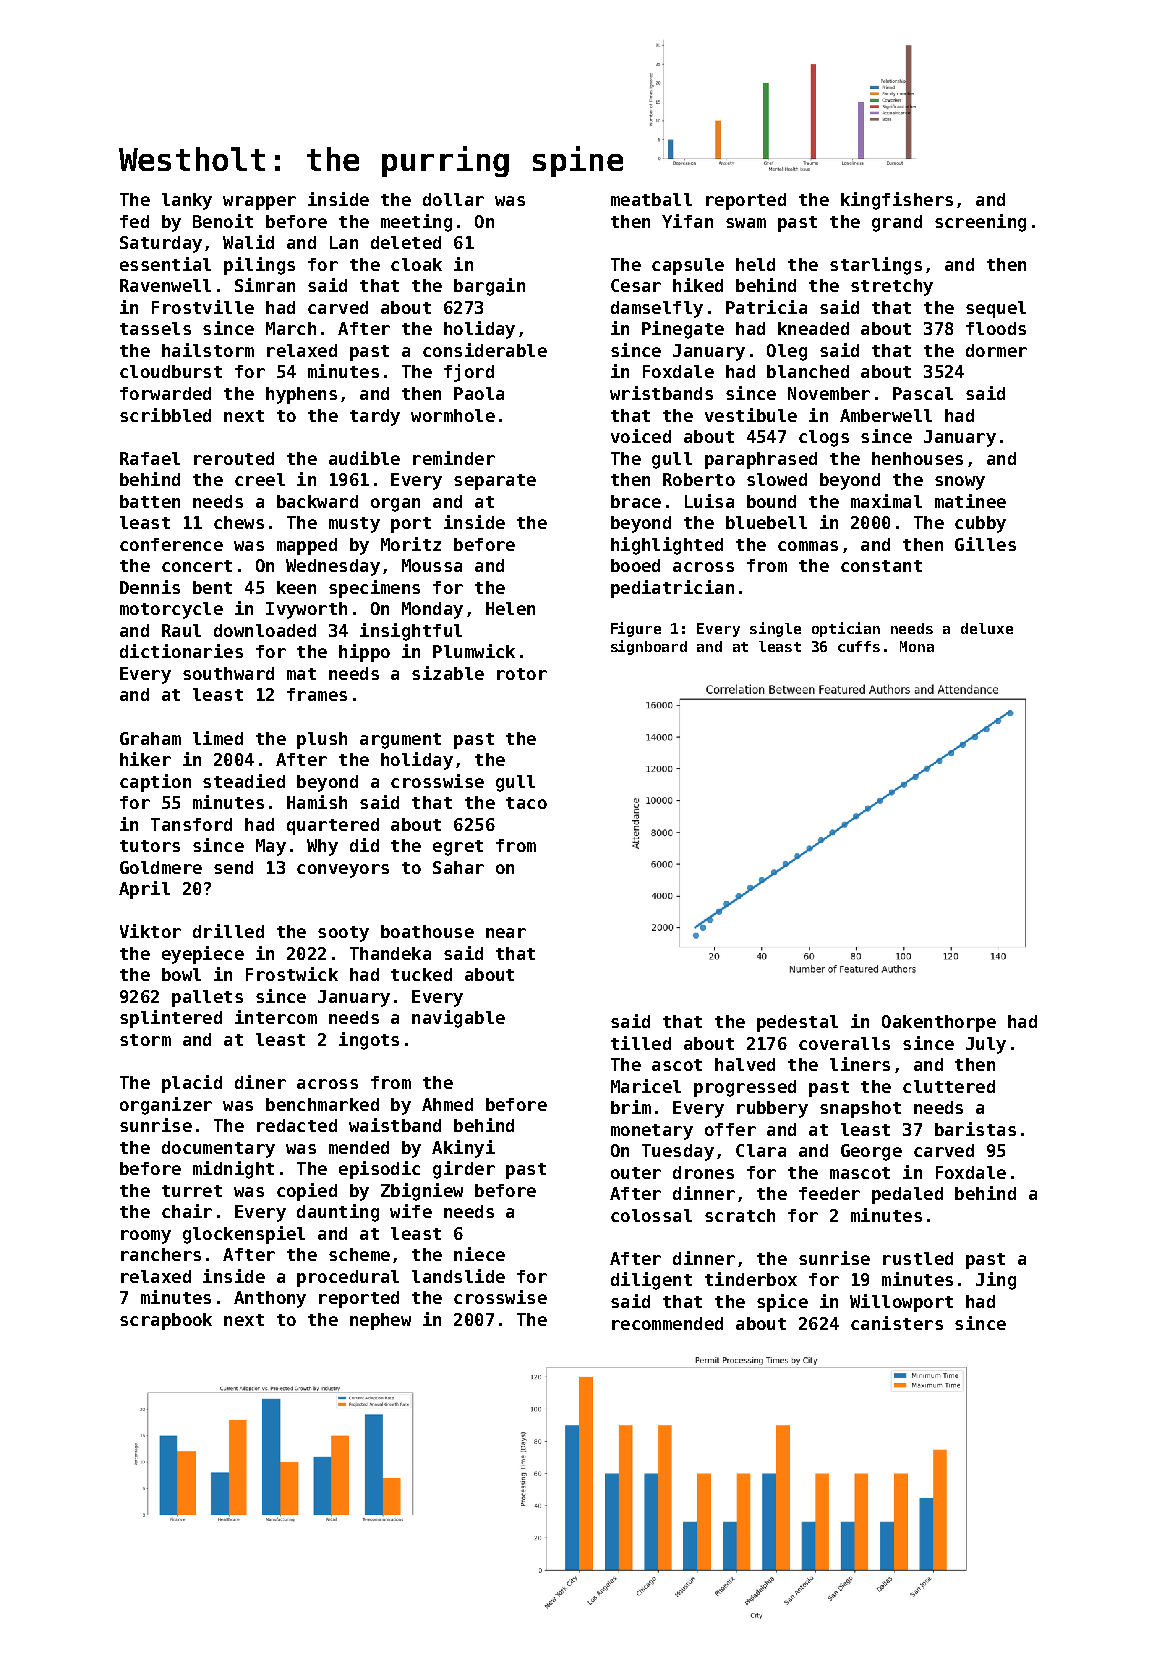  I want to click on considerable, so click(485, 350).
